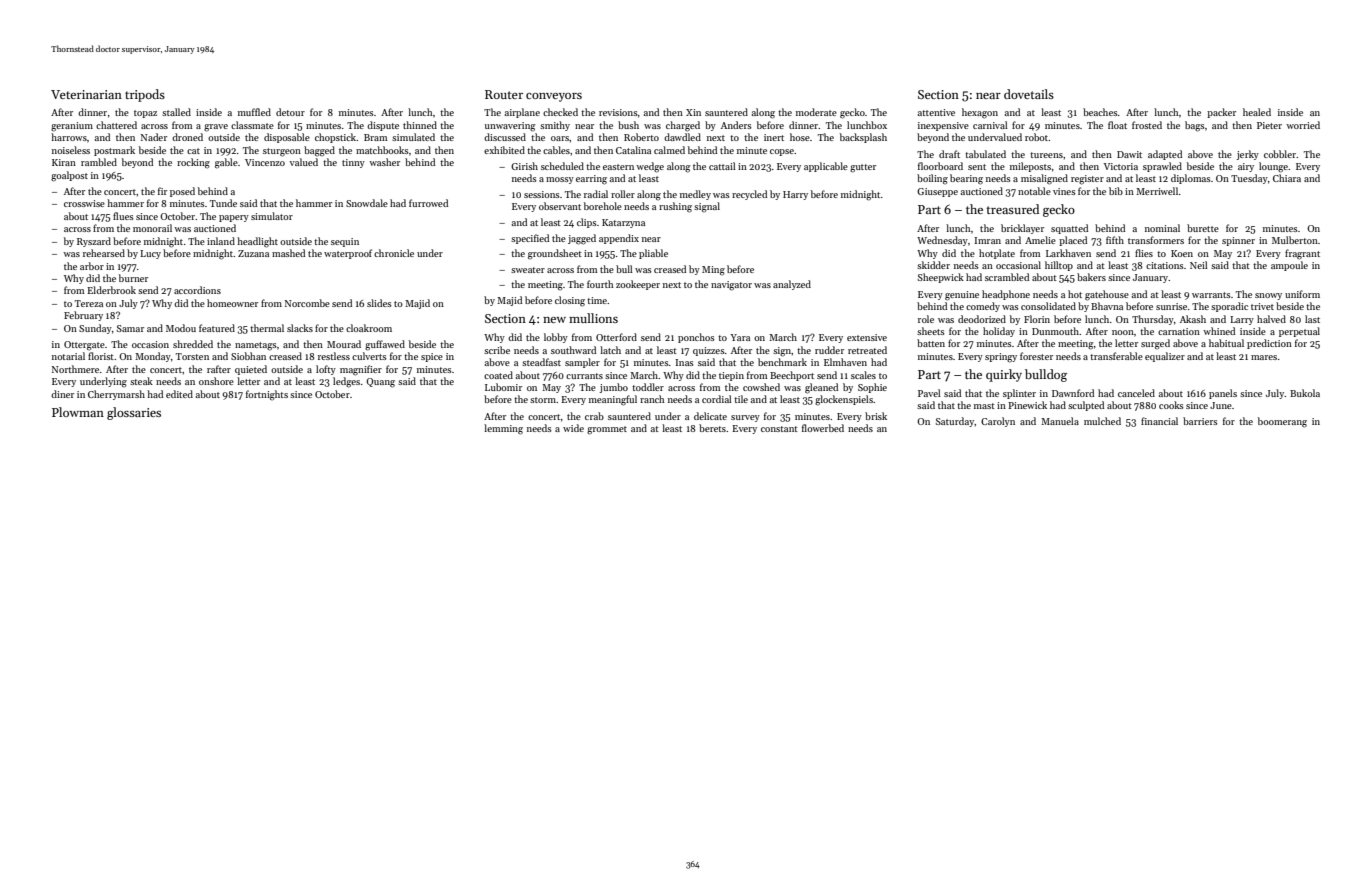  What do you see at coordinates (1022, 229) in the screenshot?
I see `bricklayer` at bounding box center [1022, 229].
